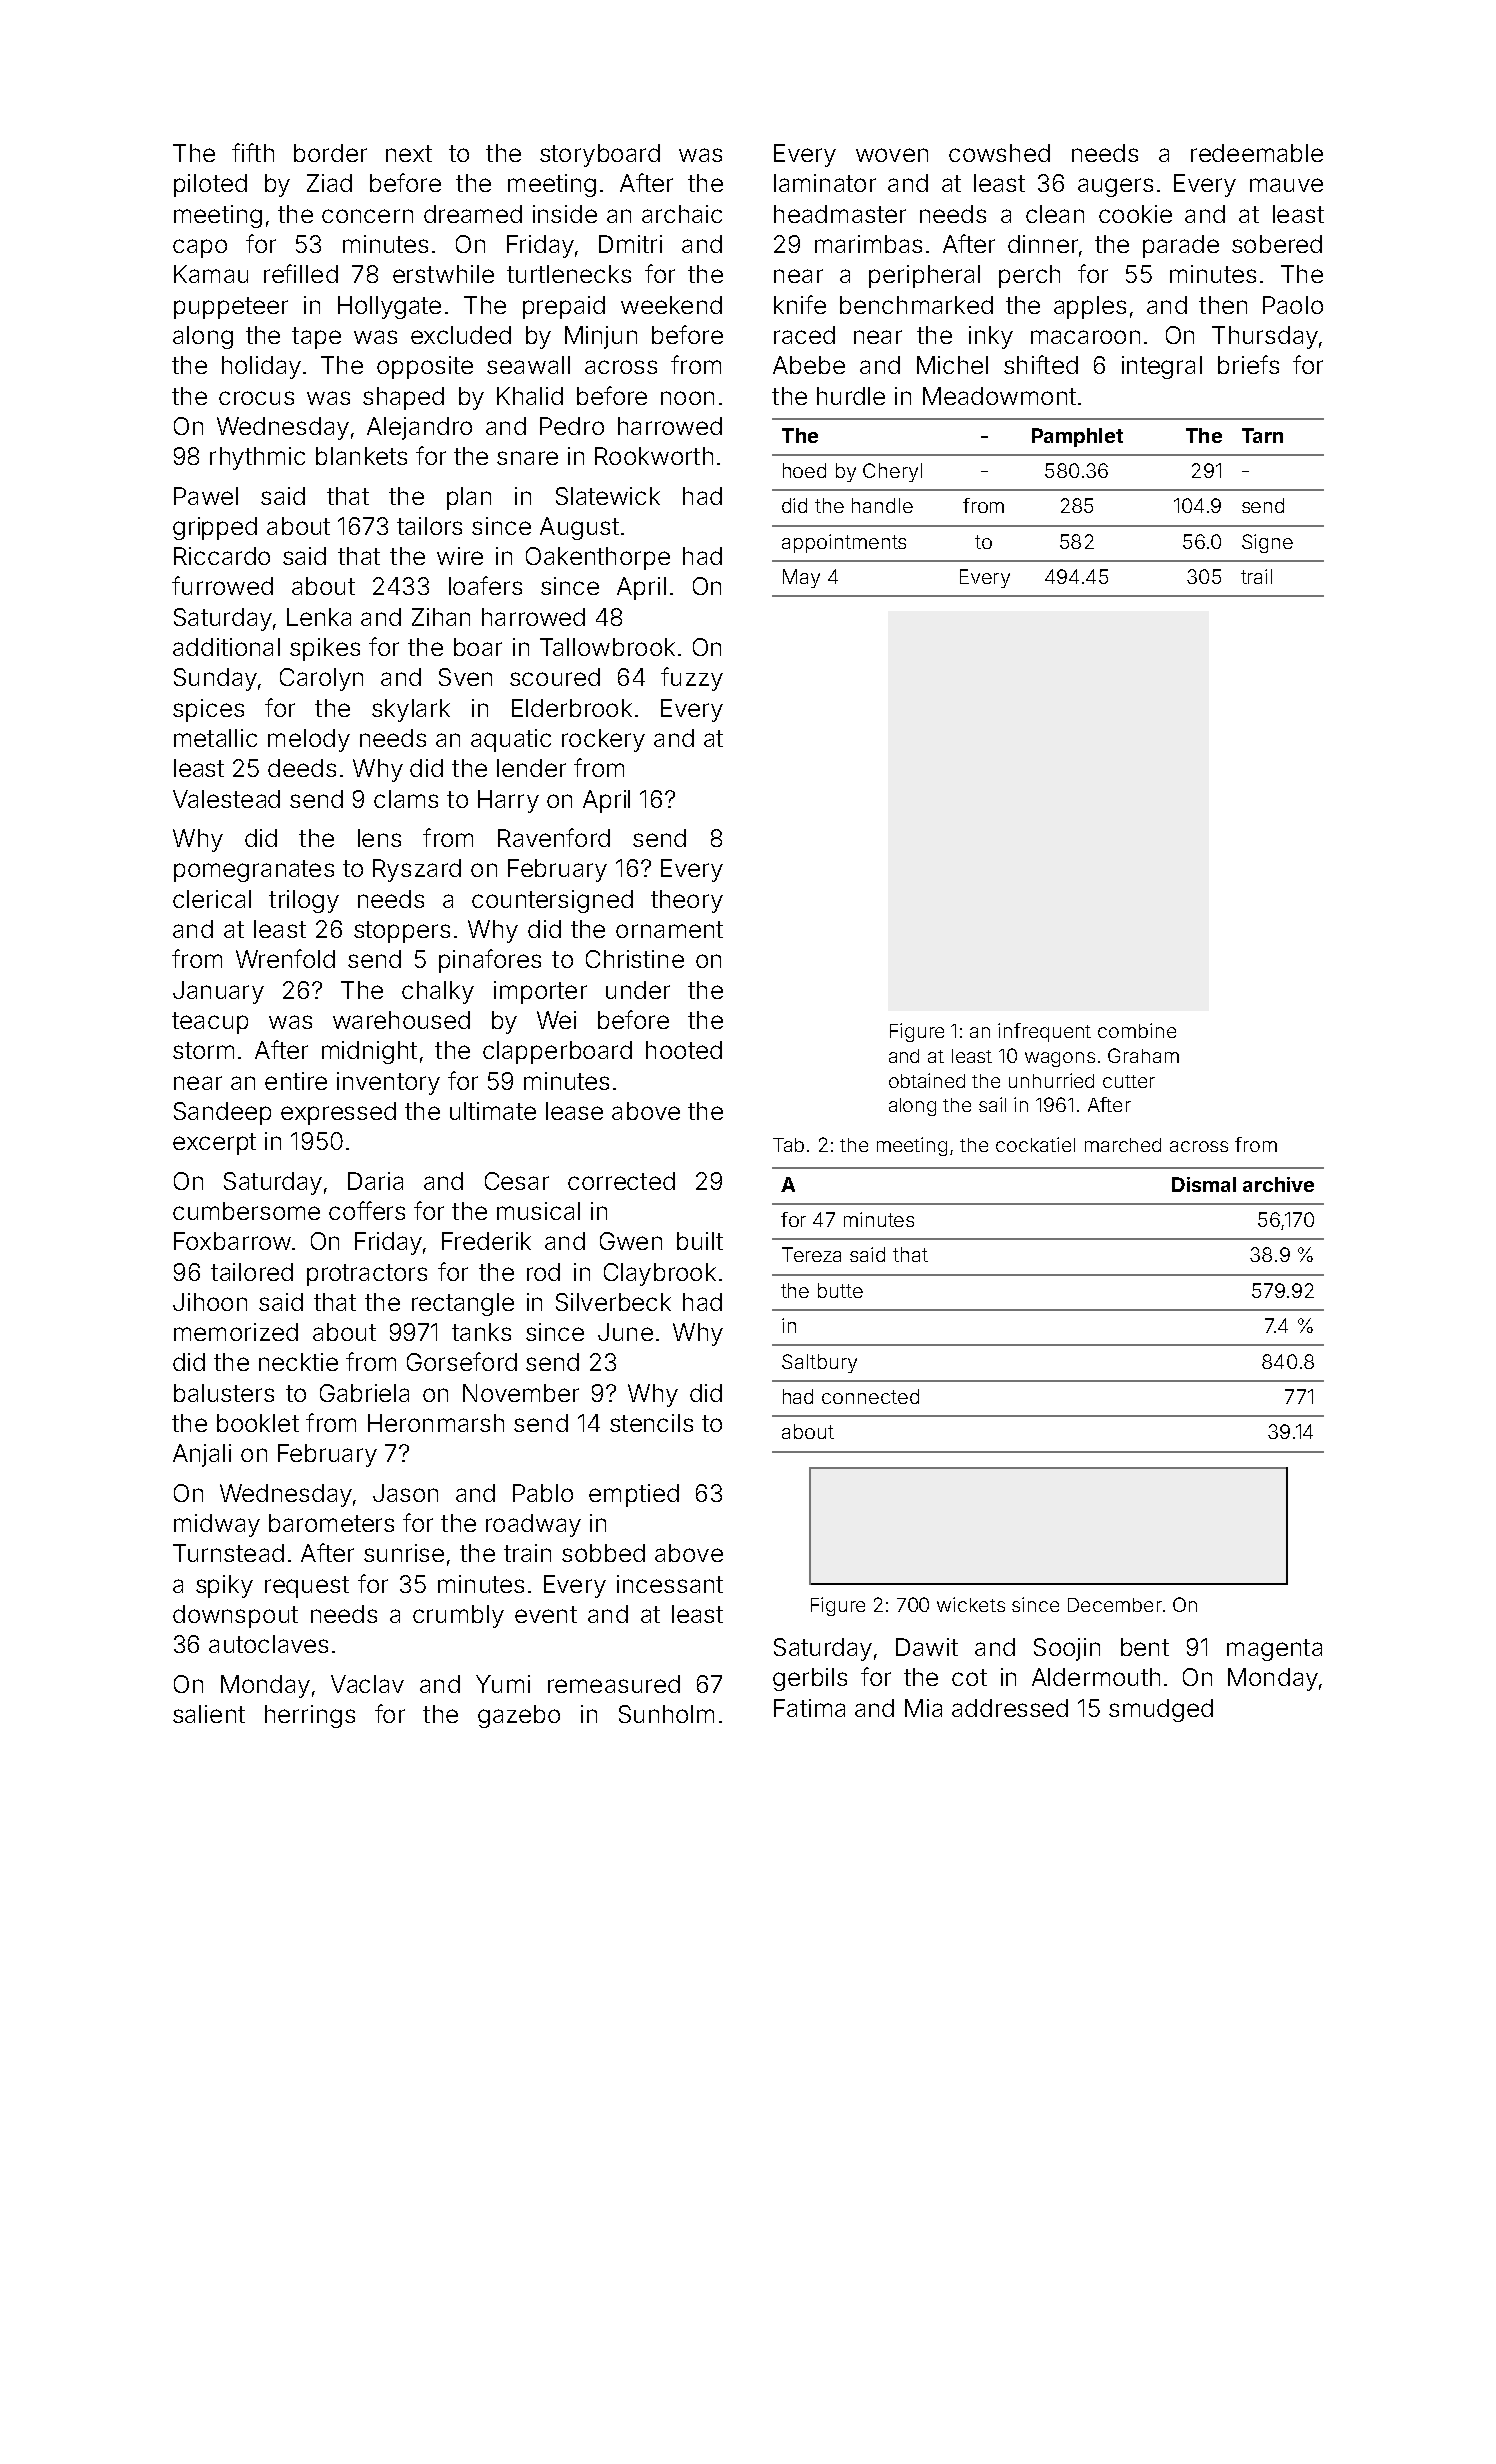 The height and width of the screenshot is (2464, 1496). Describe the element at coordinates (809, 1708) in the screenshot. I see `Fatima` at that location.
